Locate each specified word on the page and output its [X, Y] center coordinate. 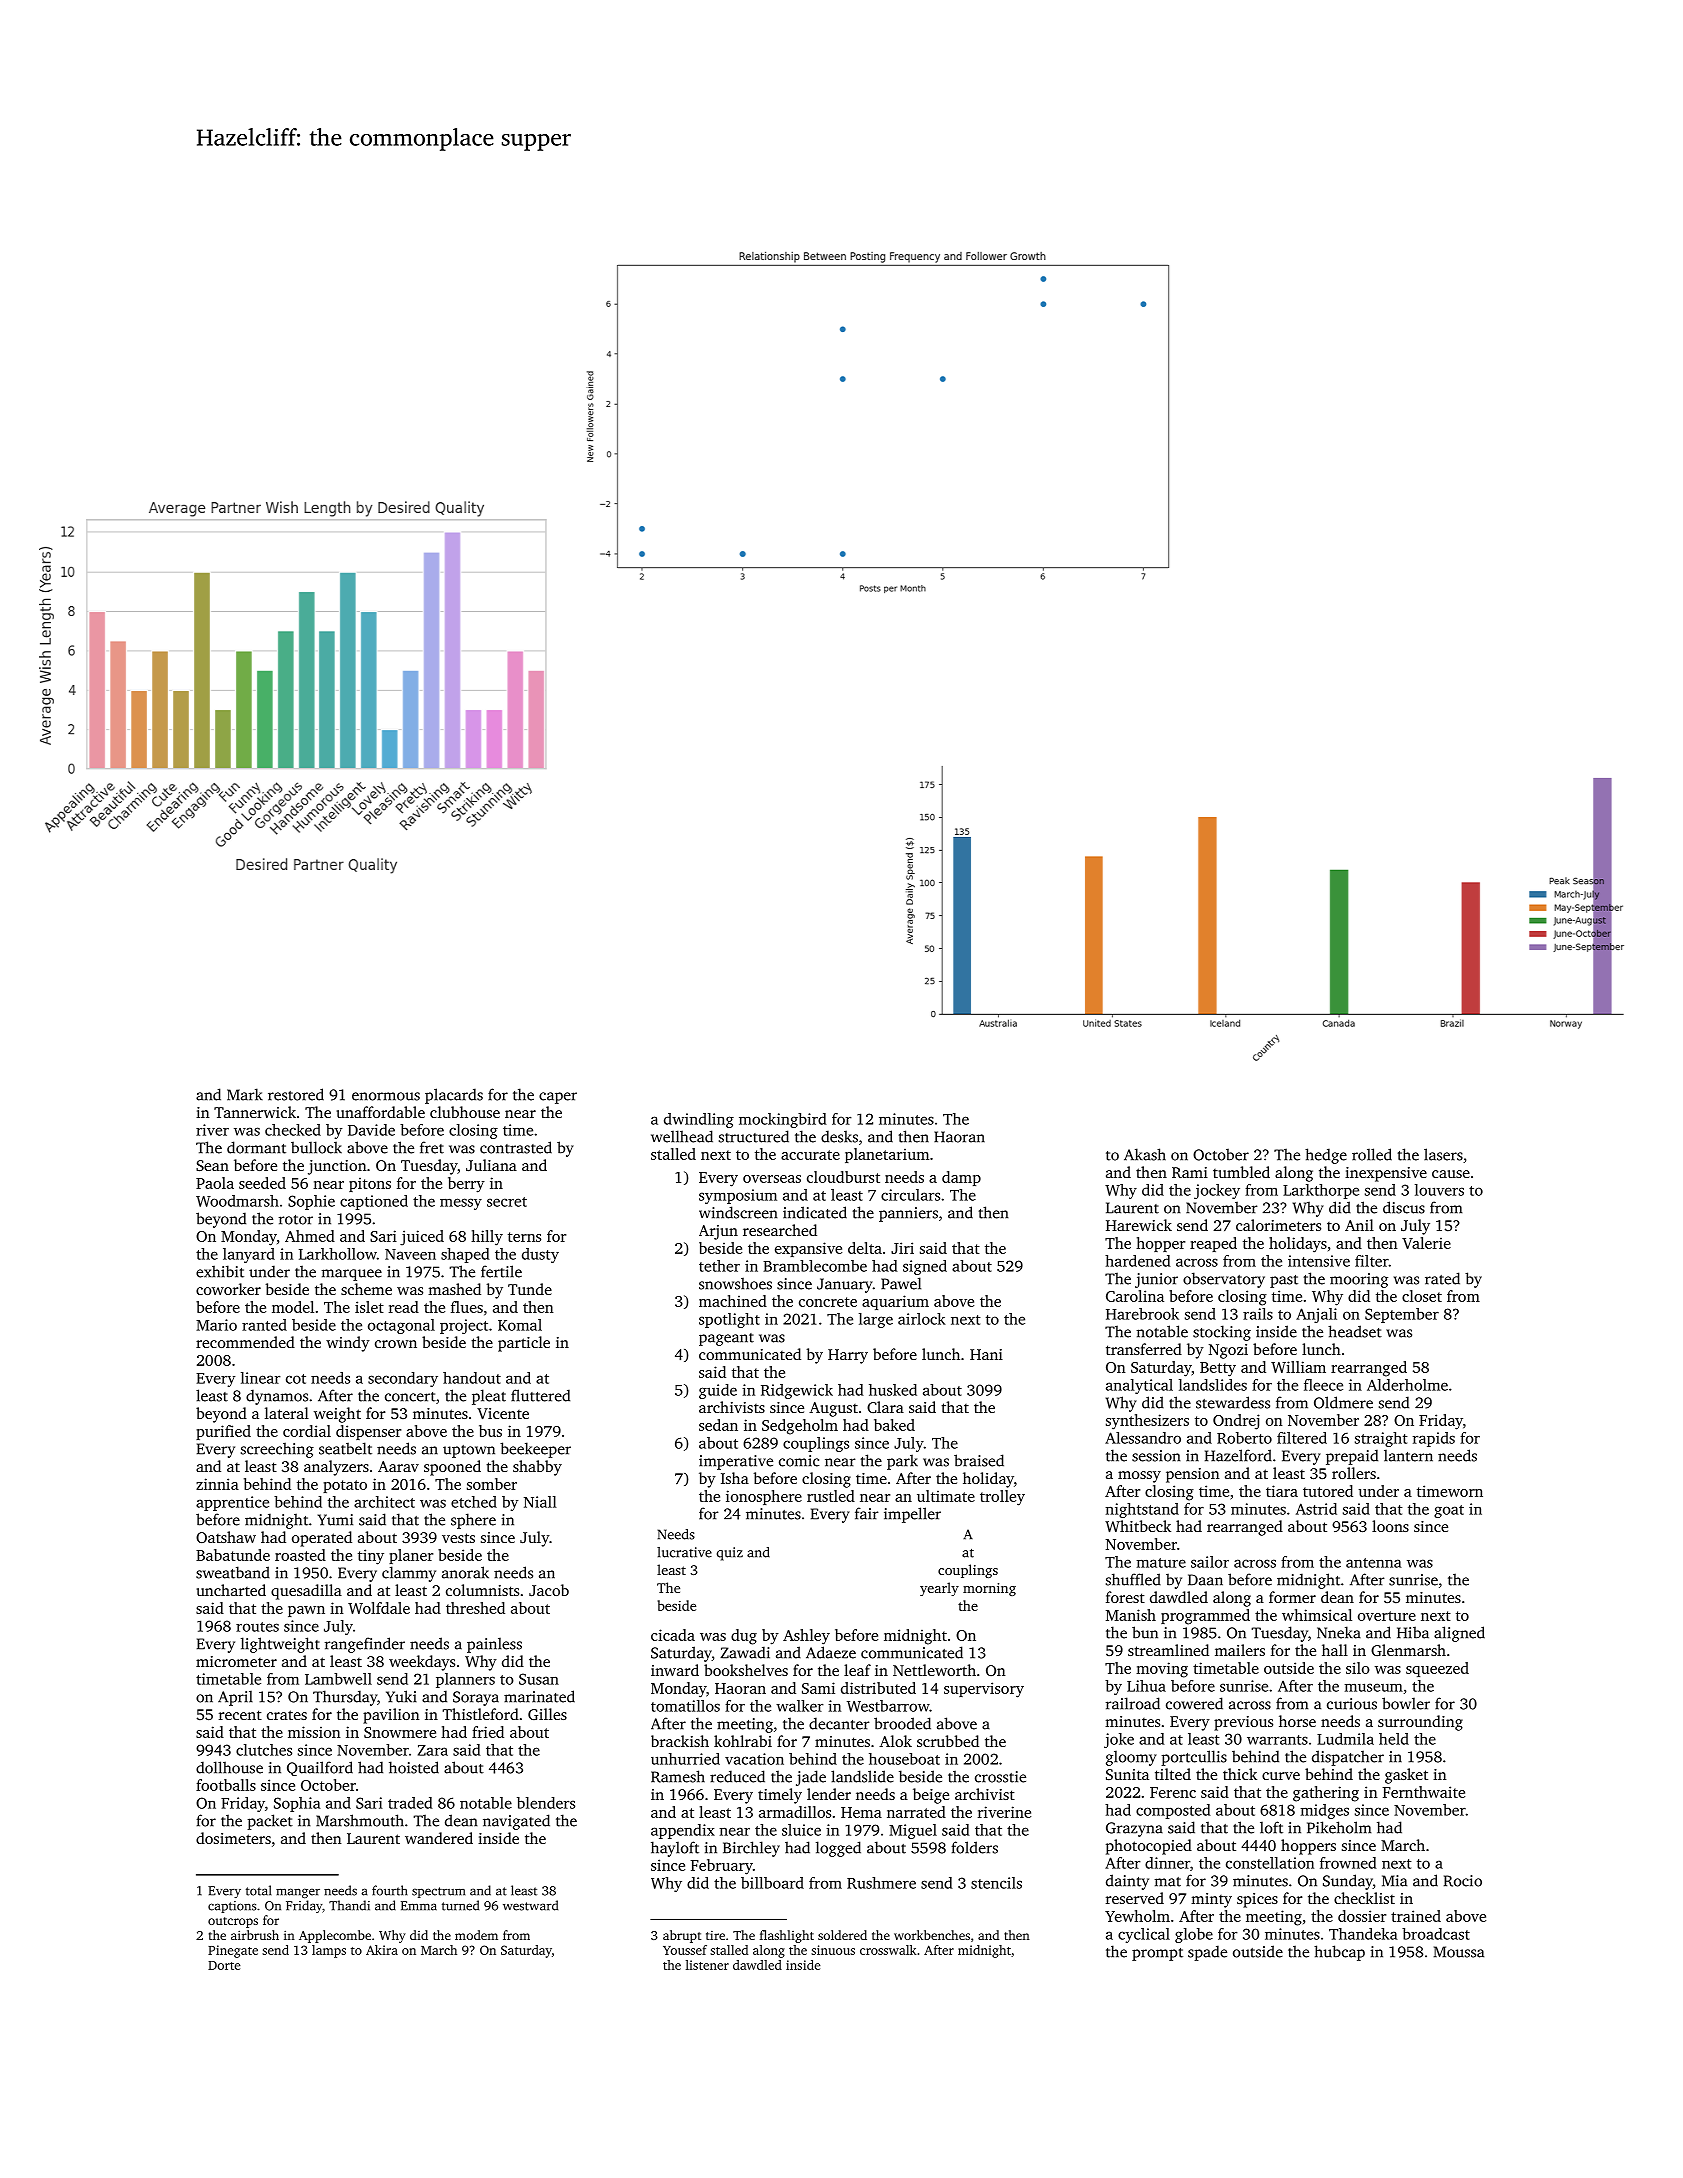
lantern [1408, 1455]
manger [298, 1893]
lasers [1443, 1154]
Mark [245, 1094]
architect [384, 1502]
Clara [885, 1407]
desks [839, 1136]
